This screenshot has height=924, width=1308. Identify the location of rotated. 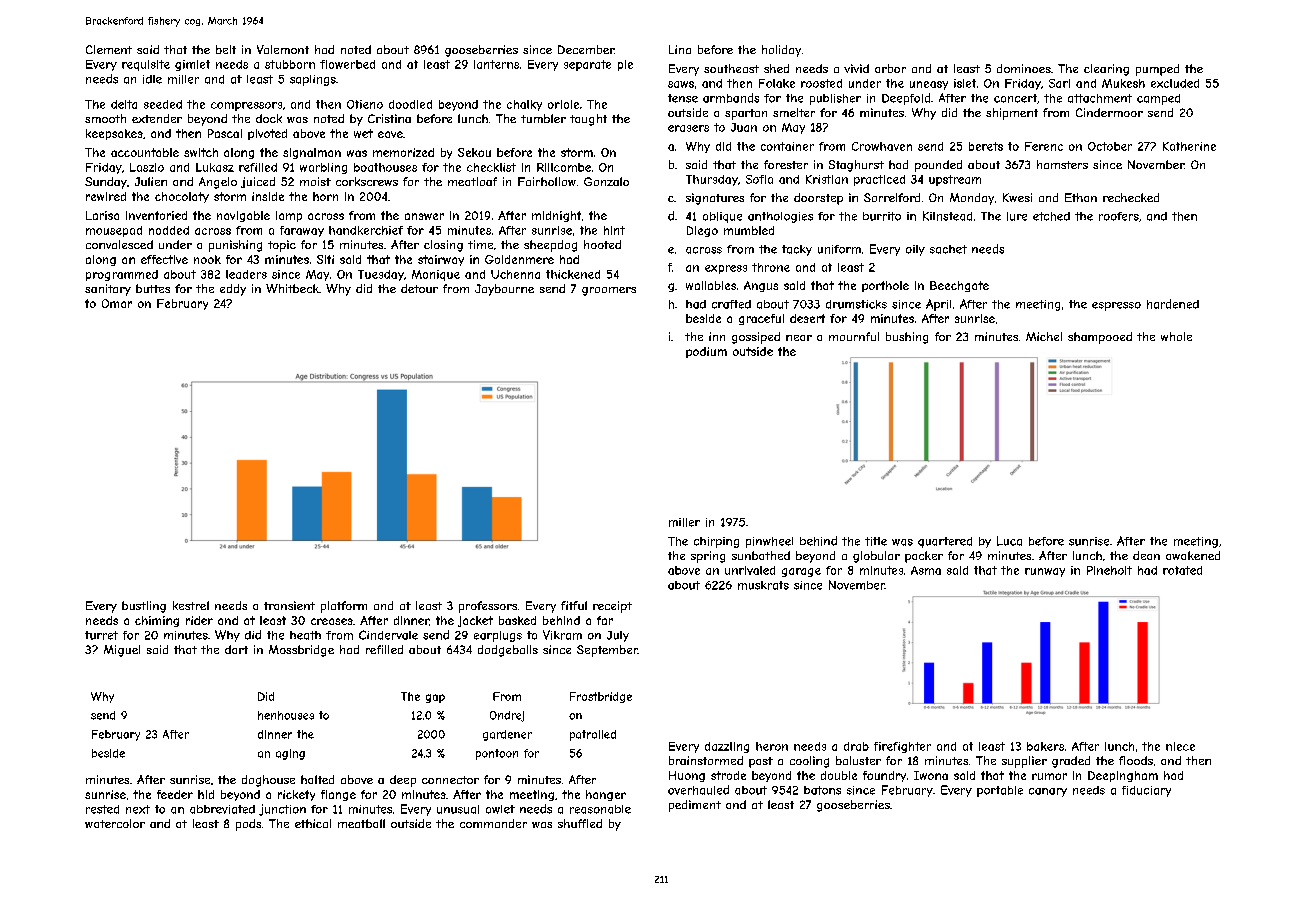
(1182, 570).
